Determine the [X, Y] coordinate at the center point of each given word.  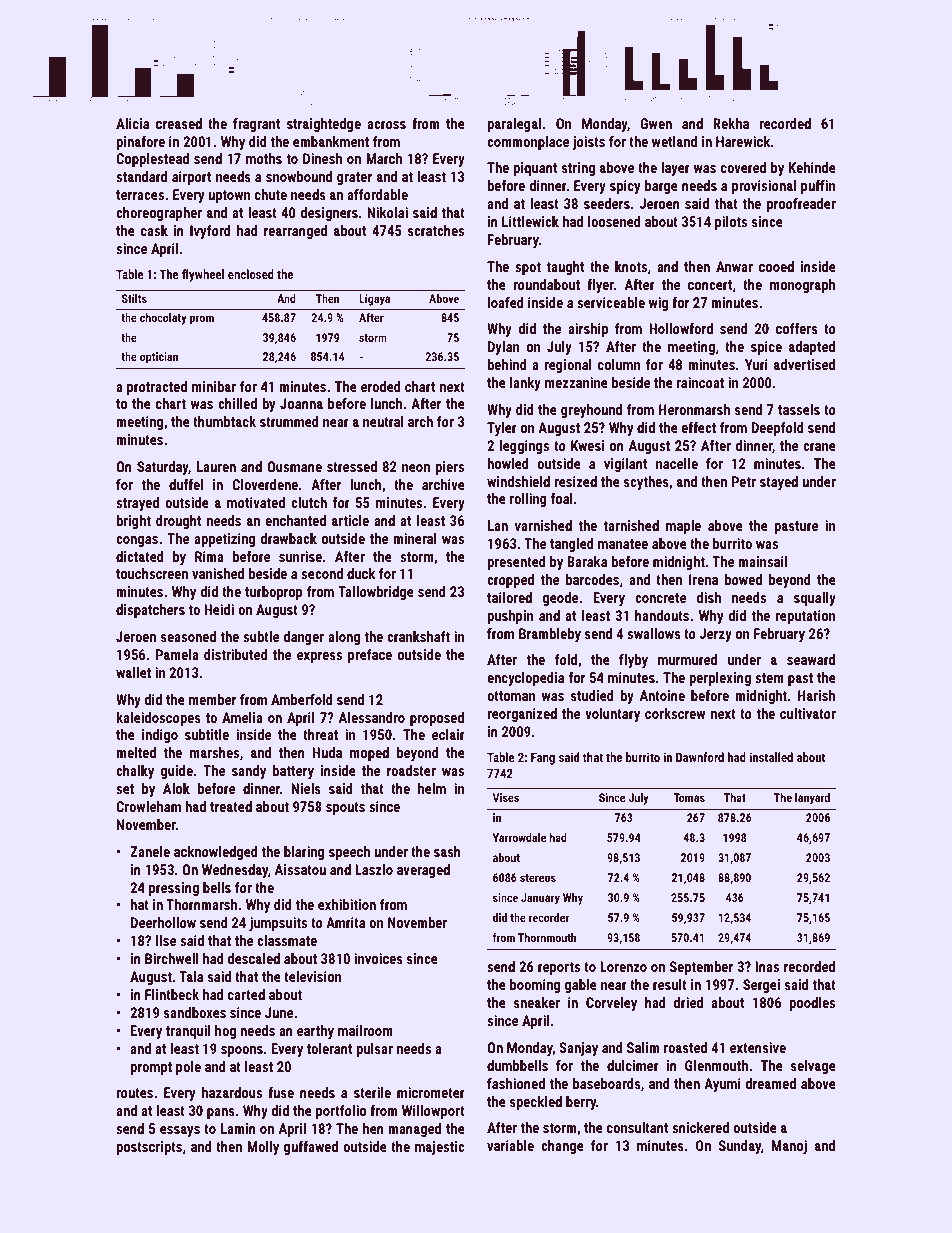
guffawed [311, 1148]
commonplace [528, 143]
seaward [811, 659]
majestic [440, 1148]
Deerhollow [163, 922]
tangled [572, 545]
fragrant [256, 125]
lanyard [812, 799]
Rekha [731, 123]
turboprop [274, 593]
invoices [378, 958]
